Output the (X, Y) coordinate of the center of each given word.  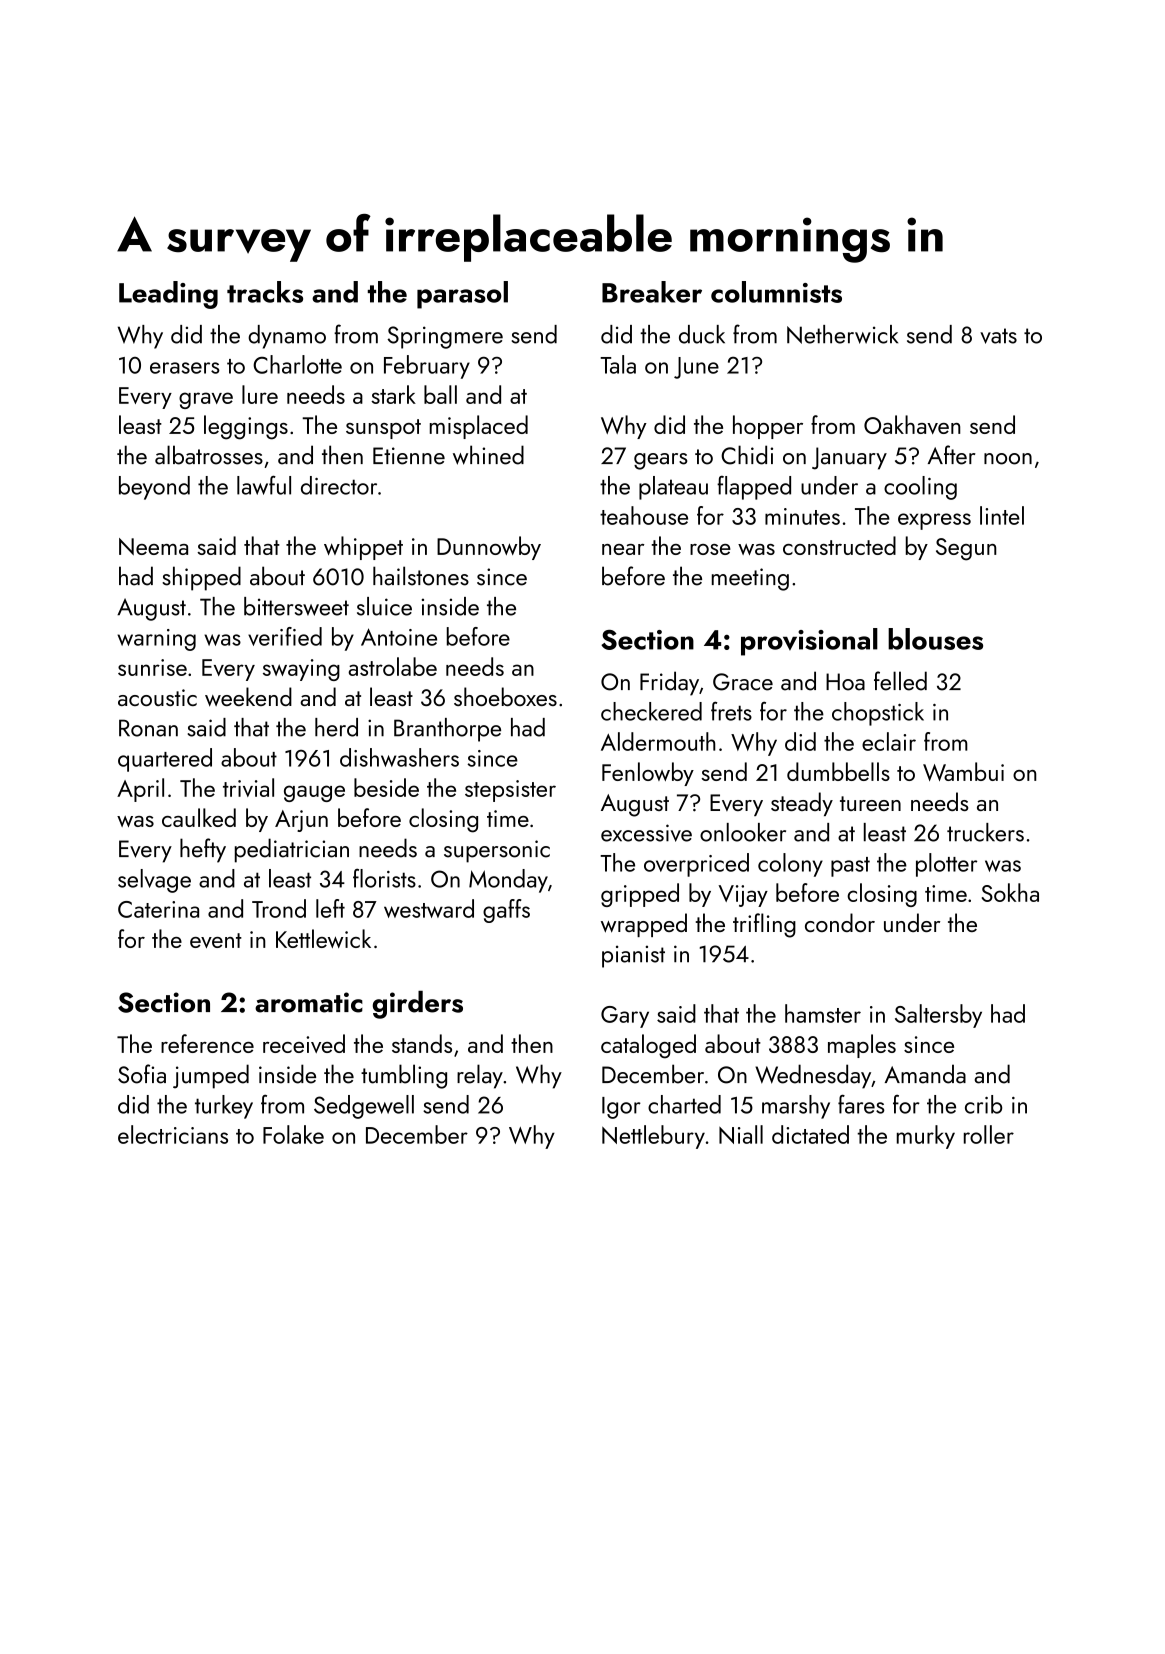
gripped (640, 895)
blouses (935, 639)
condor (840, 922)
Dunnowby (489, 548)
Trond (279, 908)
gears (661, 461)
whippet (363, 548)
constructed (839, 545)
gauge (314, 793)
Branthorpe (447, 730)
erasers (185, 368)
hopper (768, 427)
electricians (173, 1134)
